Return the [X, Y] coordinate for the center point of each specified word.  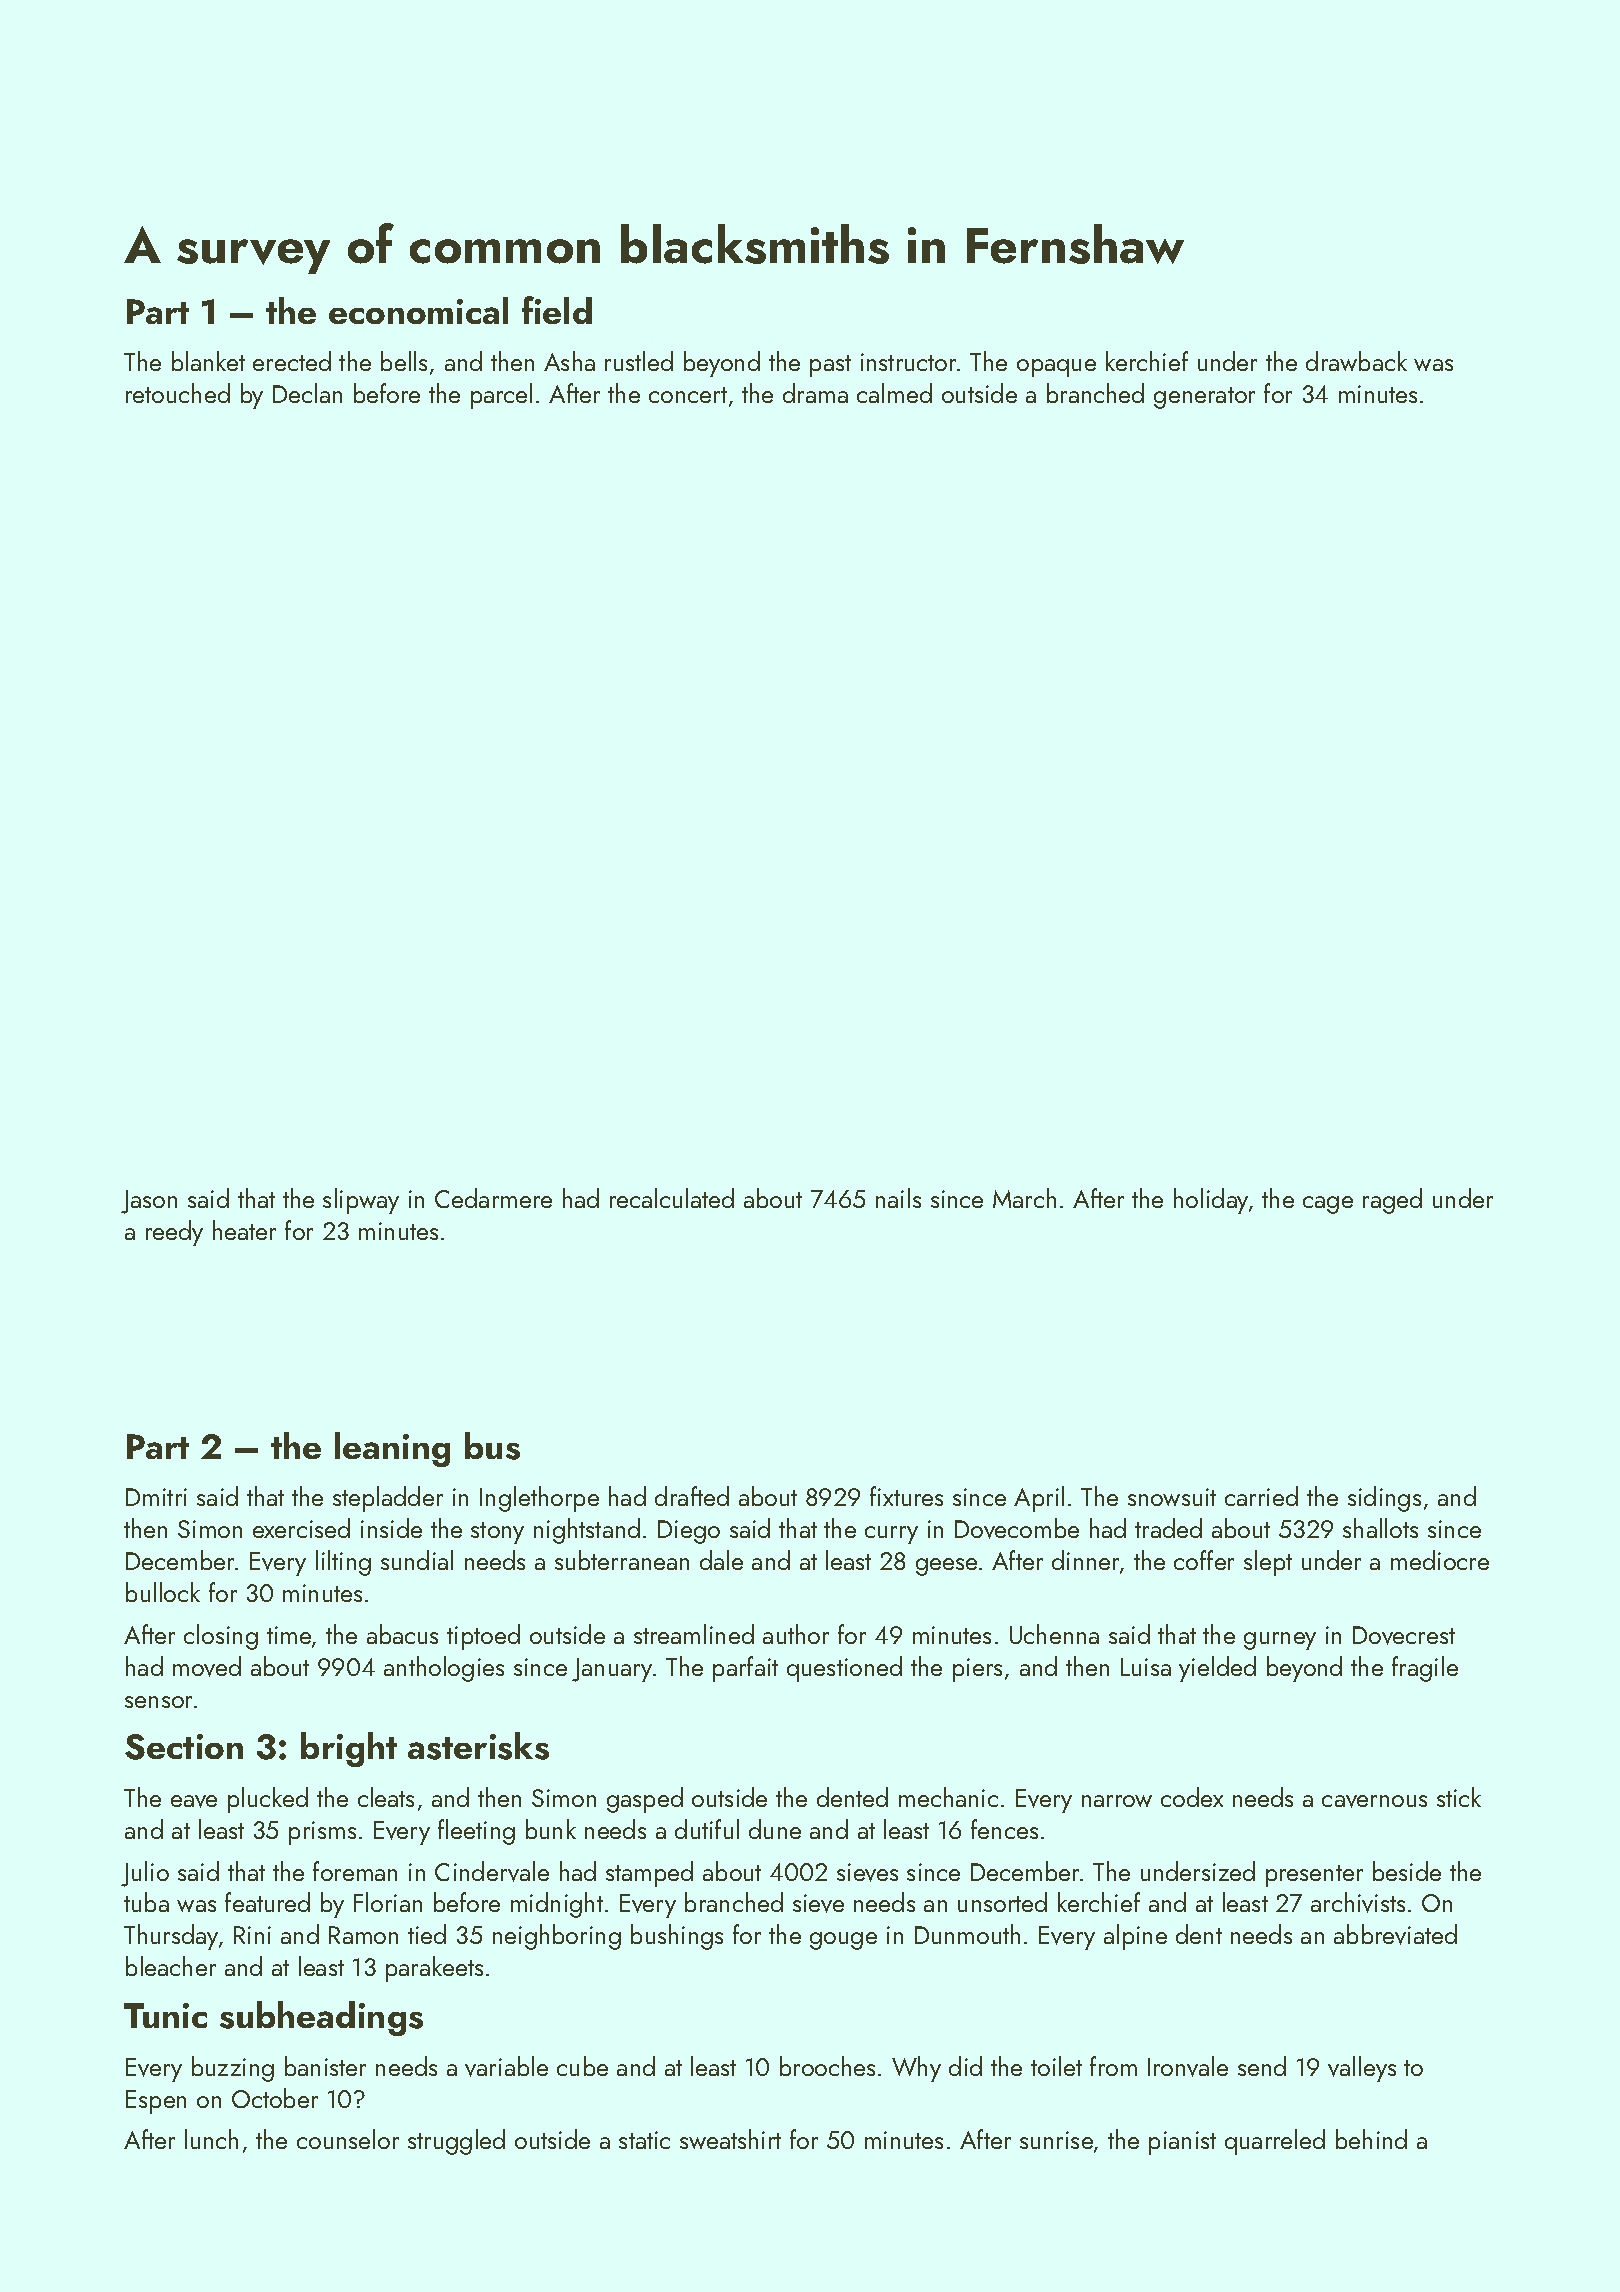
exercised [301, 1528]
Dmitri [156, 1497]
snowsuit [1172, 1497]
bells [404, 361]
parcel [501, 396]
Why [916, 2069]
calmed [894, 393]
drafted [692, 1496]
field [557, 310]
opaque [1056, 368]
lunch [211, 2139]
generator [1204, 398]
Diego [689, 1532]
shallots [1380, 1528]
